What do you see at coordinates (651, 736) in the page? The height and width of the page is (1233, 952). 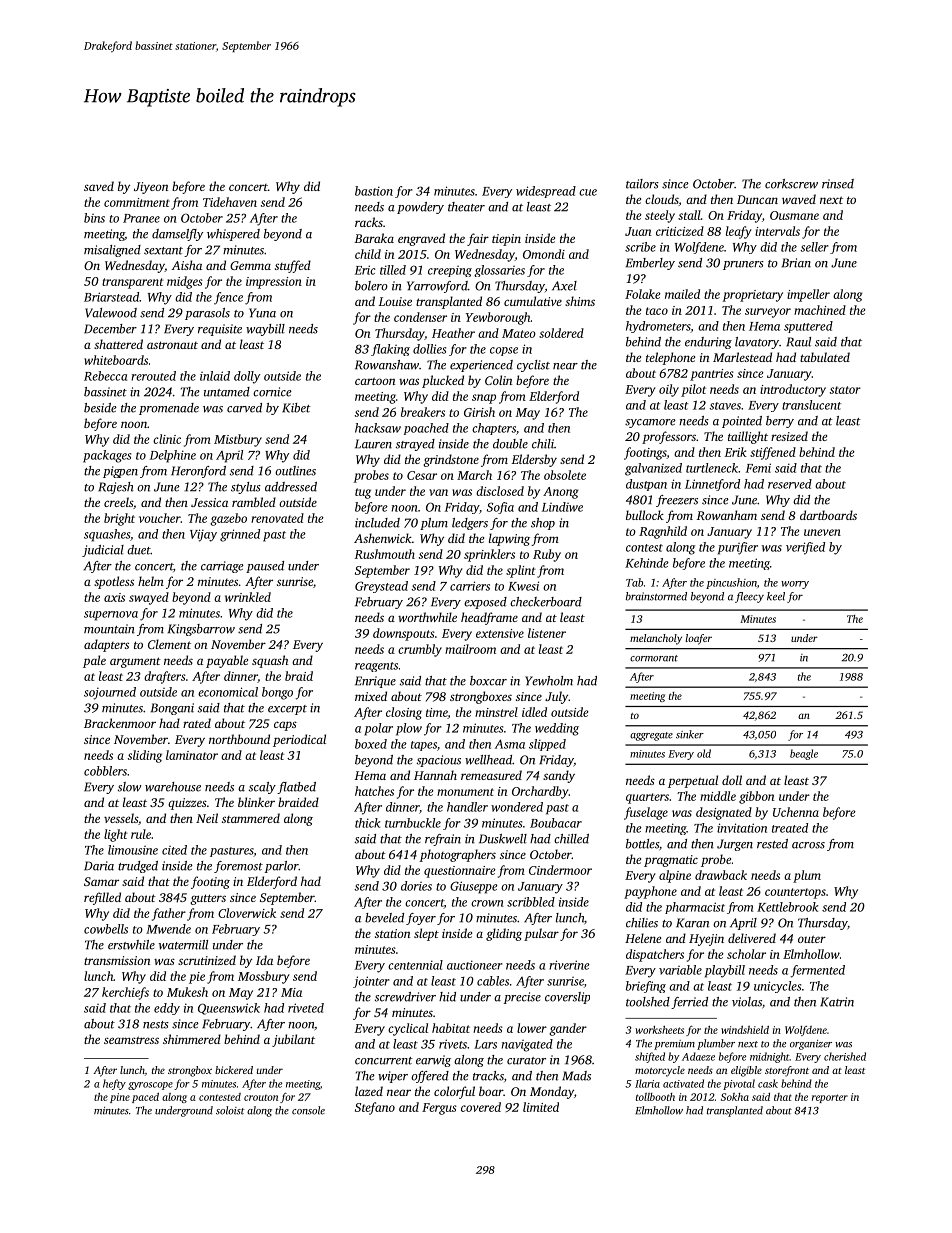 I see `aggregate` at bounding box center [651, 736].
